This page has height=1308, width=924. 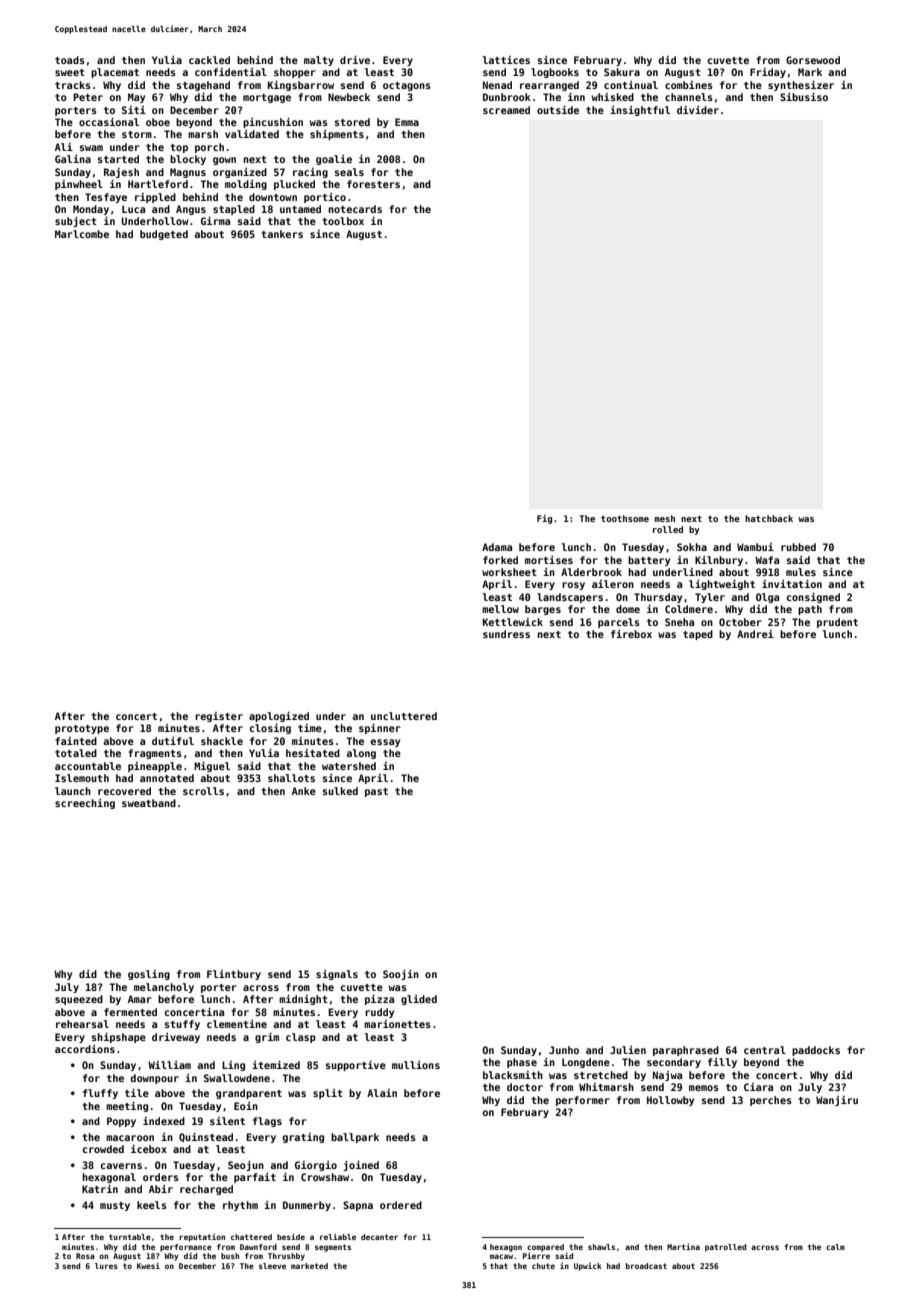 I want to click on sulked, so click(x=340, y=791).
